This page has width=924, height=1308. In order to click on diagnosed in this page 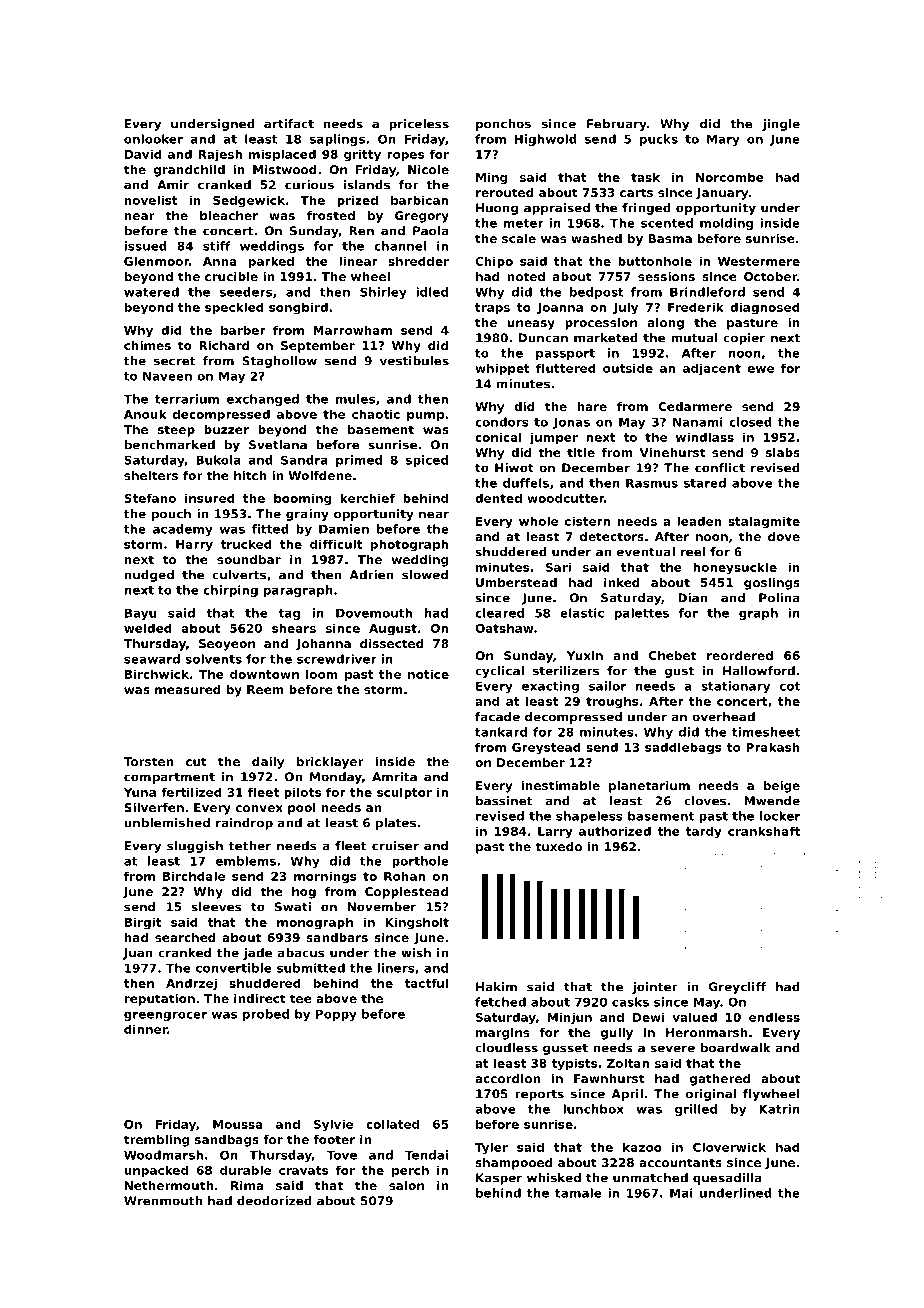, I will do `click(765, 308)`.
